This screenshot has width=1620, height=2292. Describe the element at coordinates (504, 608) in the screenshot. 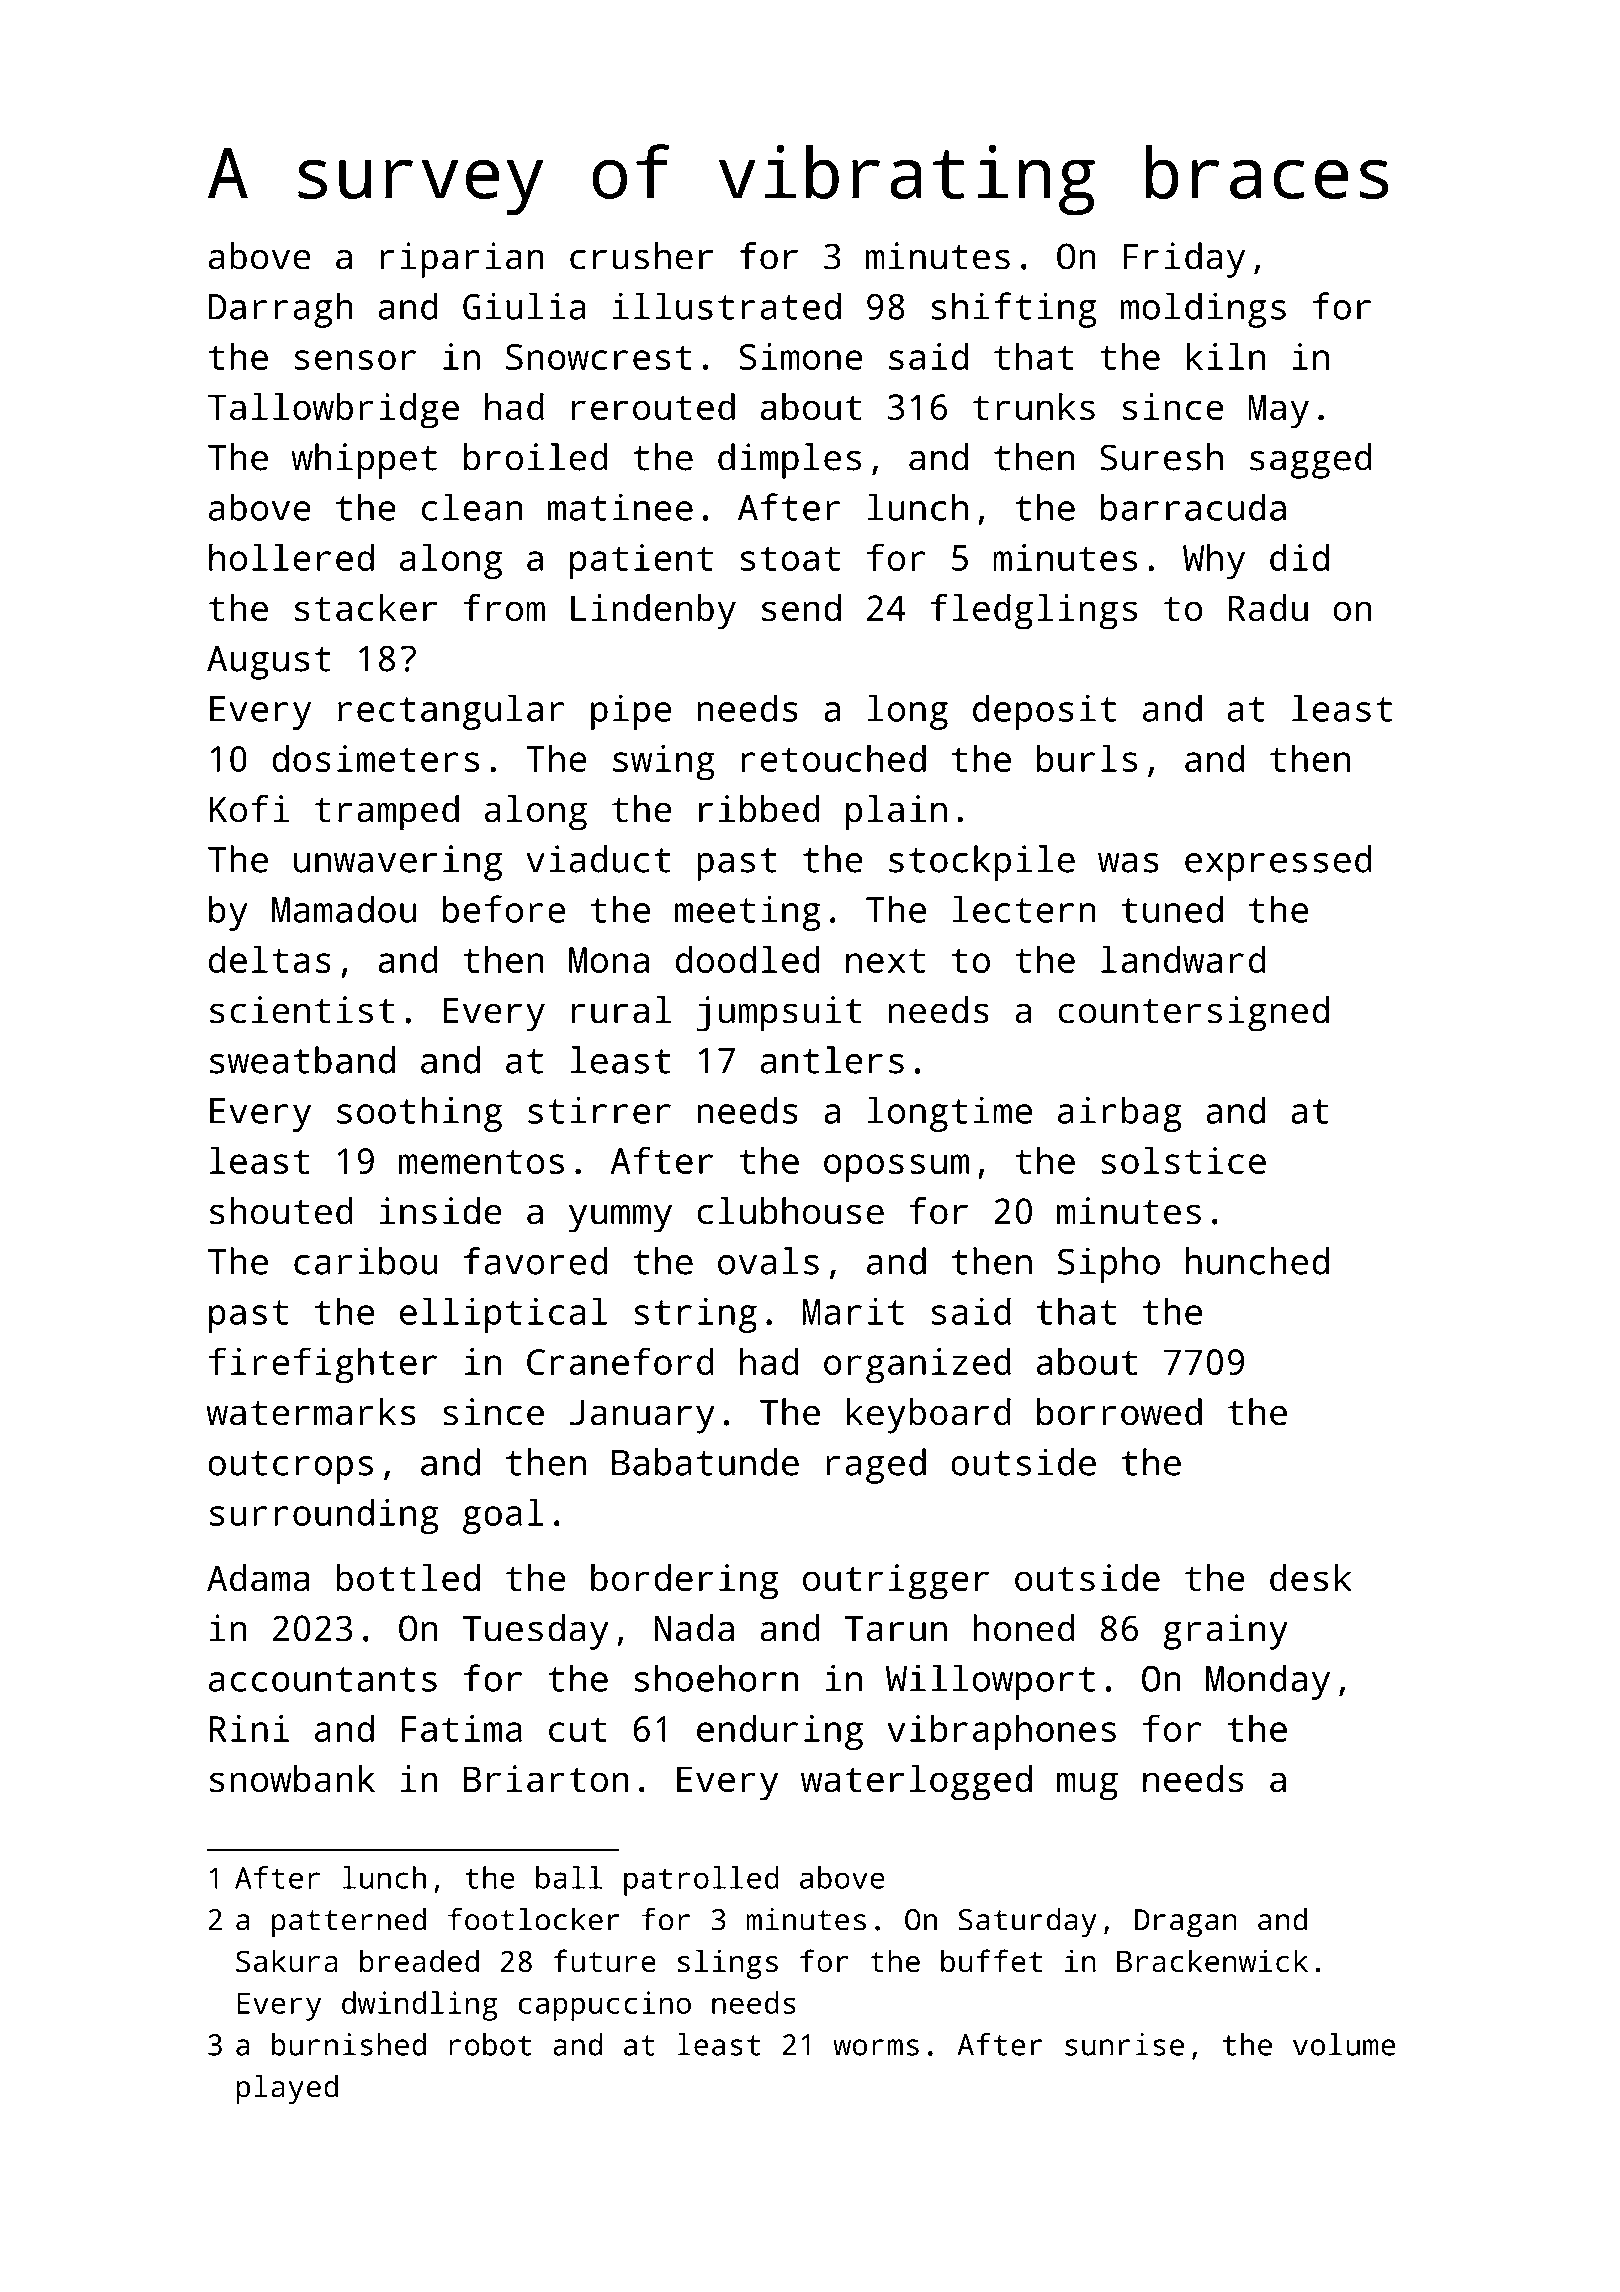

I see `from` at that location.
